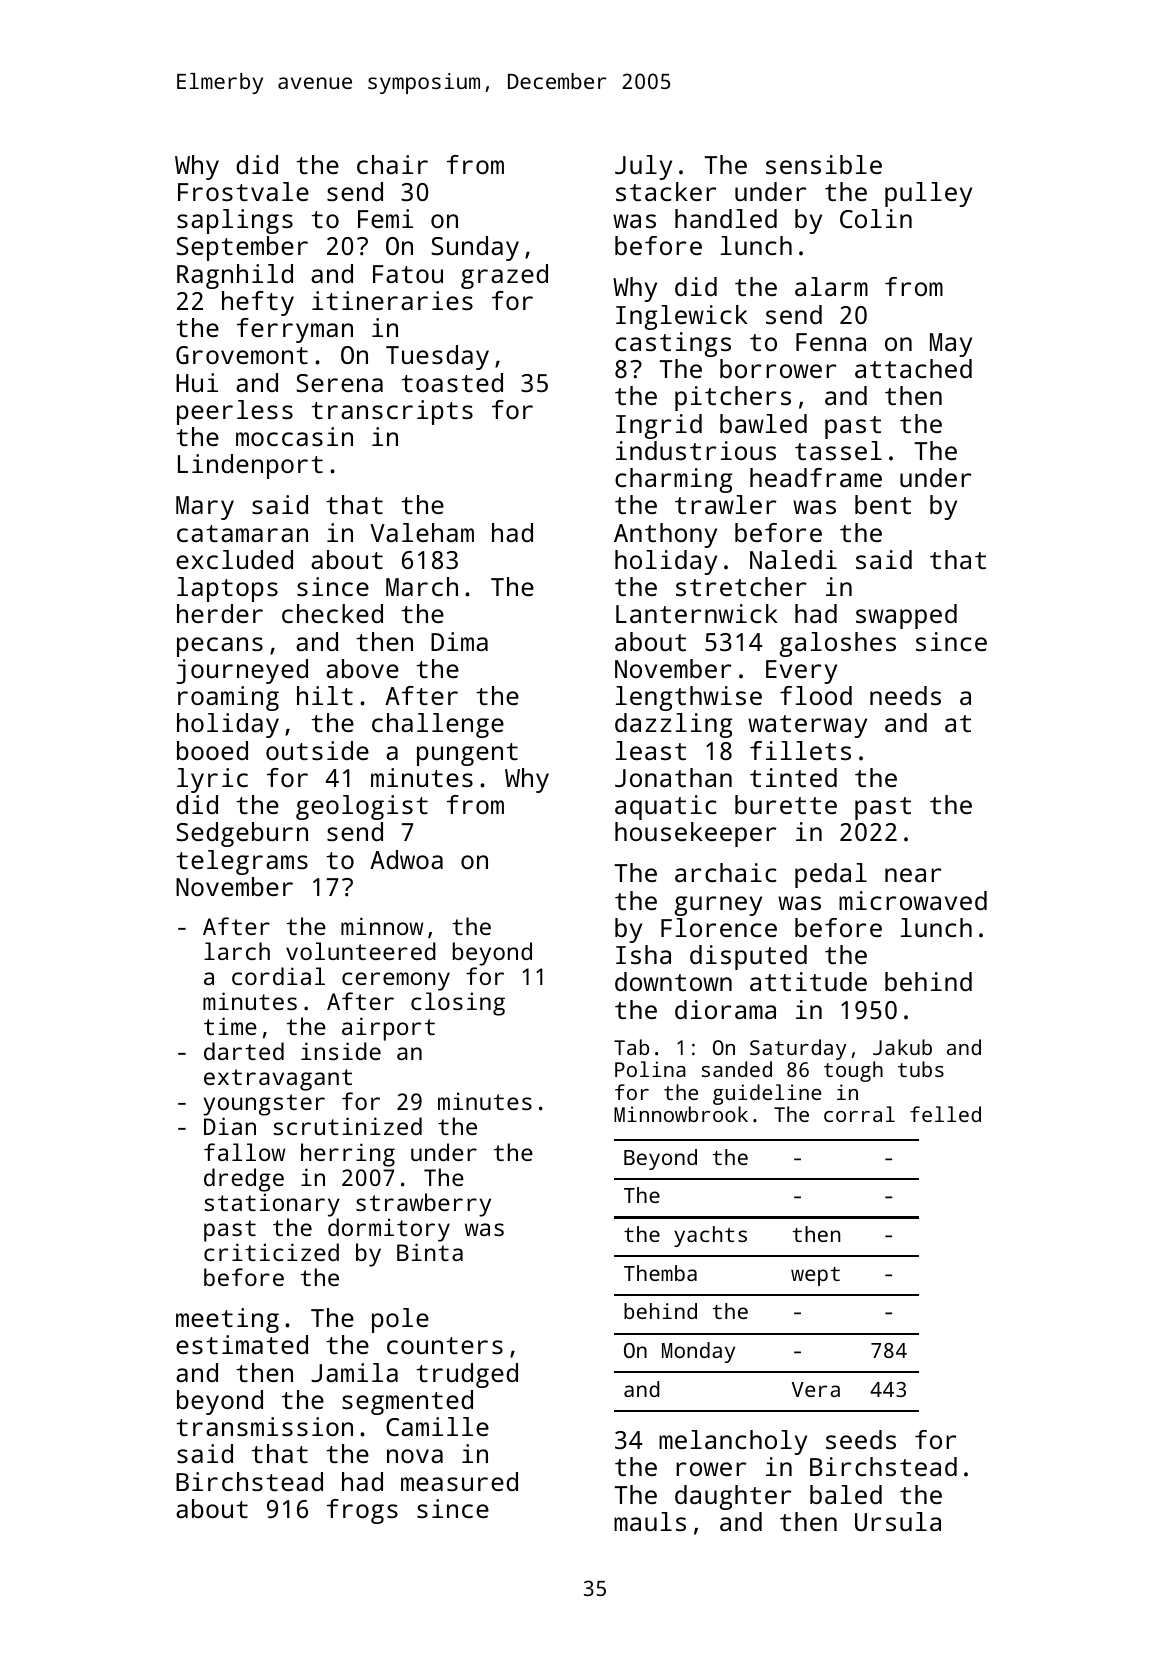  Describe the element at coordinates (242, 834) in the document. I see `Sedgeburn` at that location.
